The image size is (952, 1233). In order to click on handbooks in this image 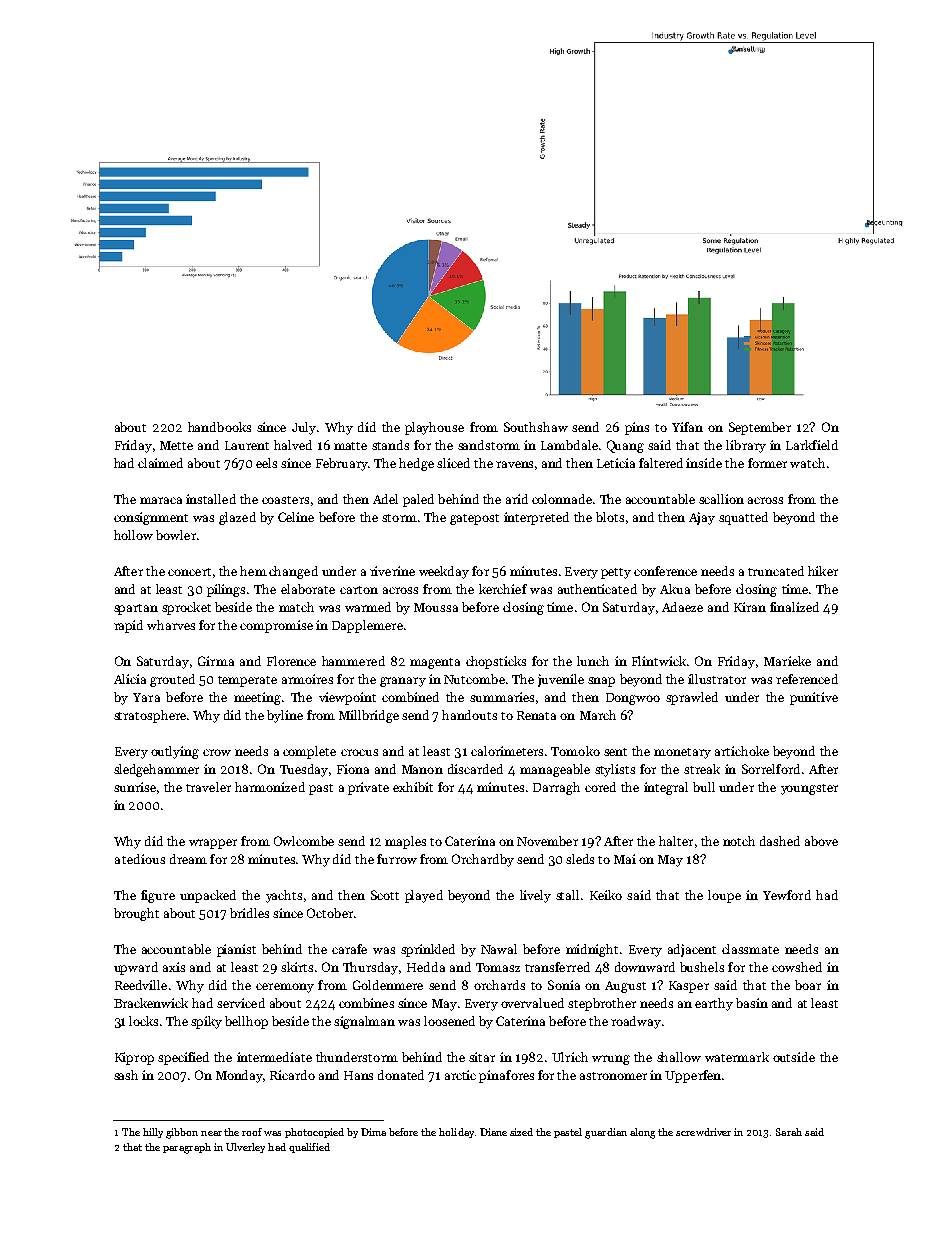, I will do `click(219, 427)`.
